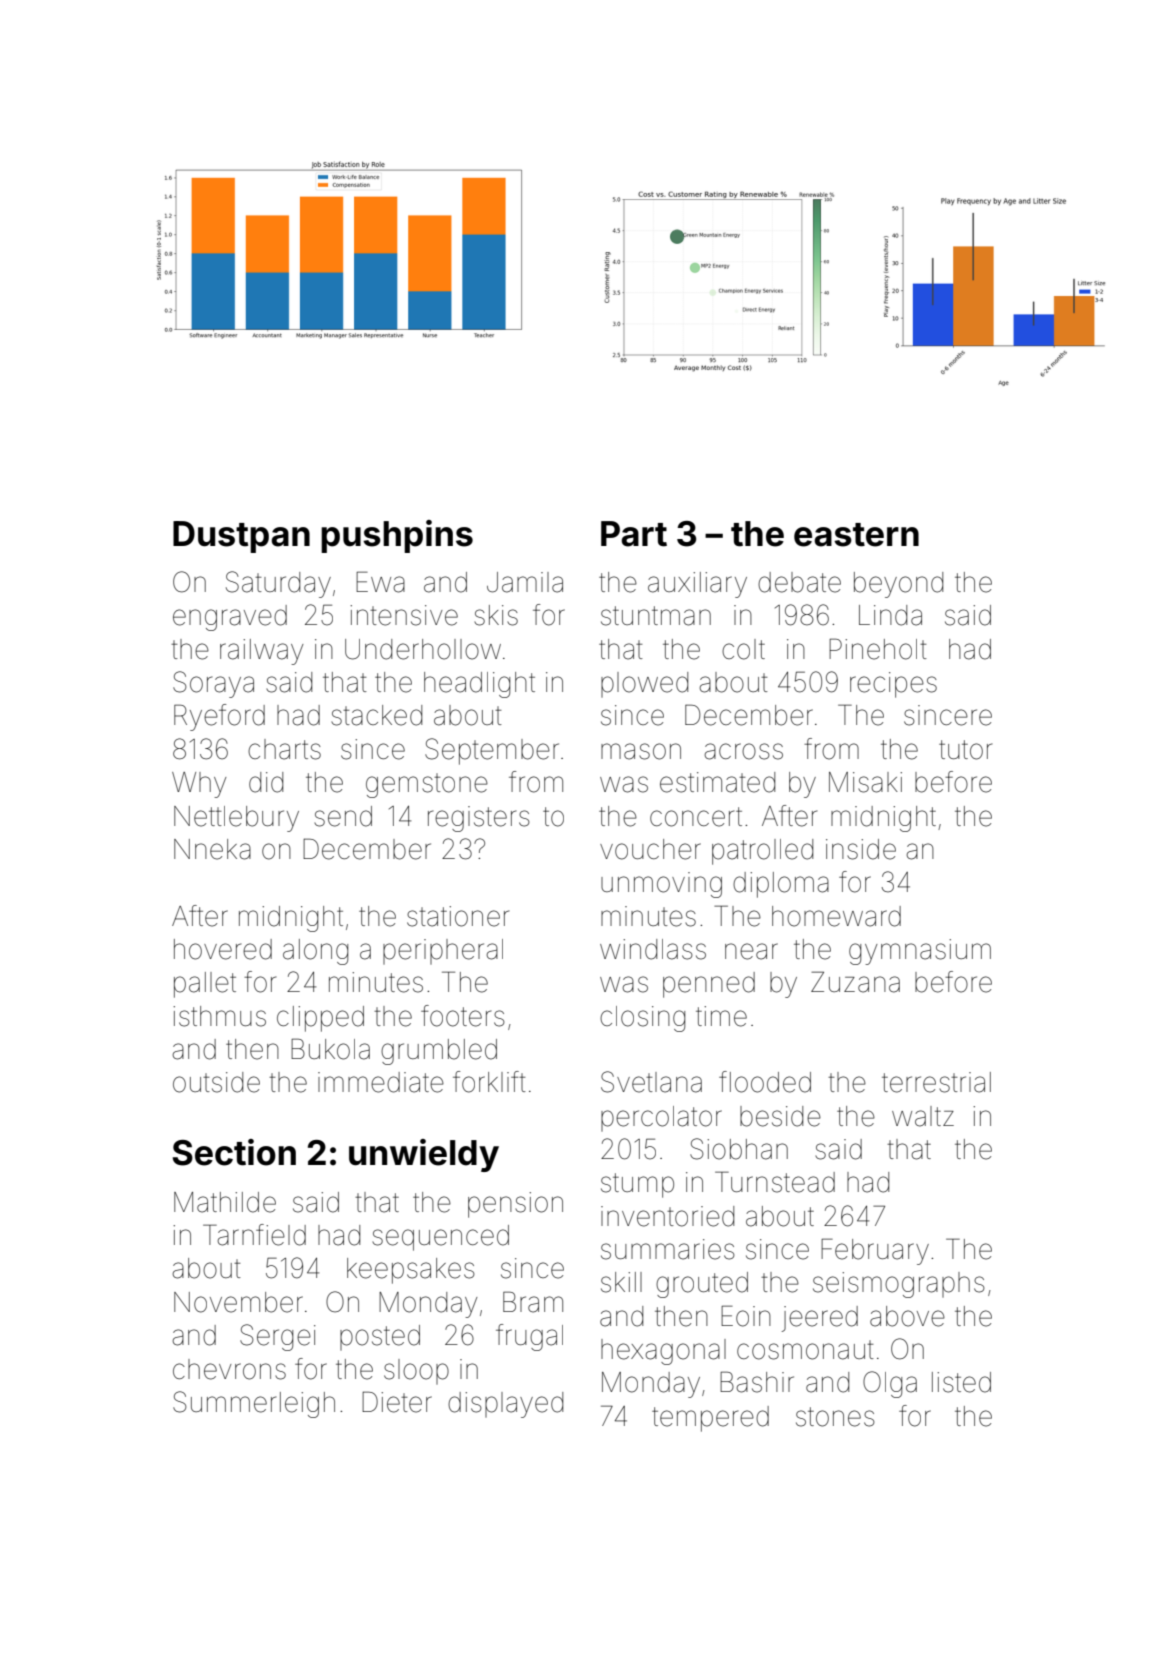  I want to click on Bashir, so click(757, 1382).
